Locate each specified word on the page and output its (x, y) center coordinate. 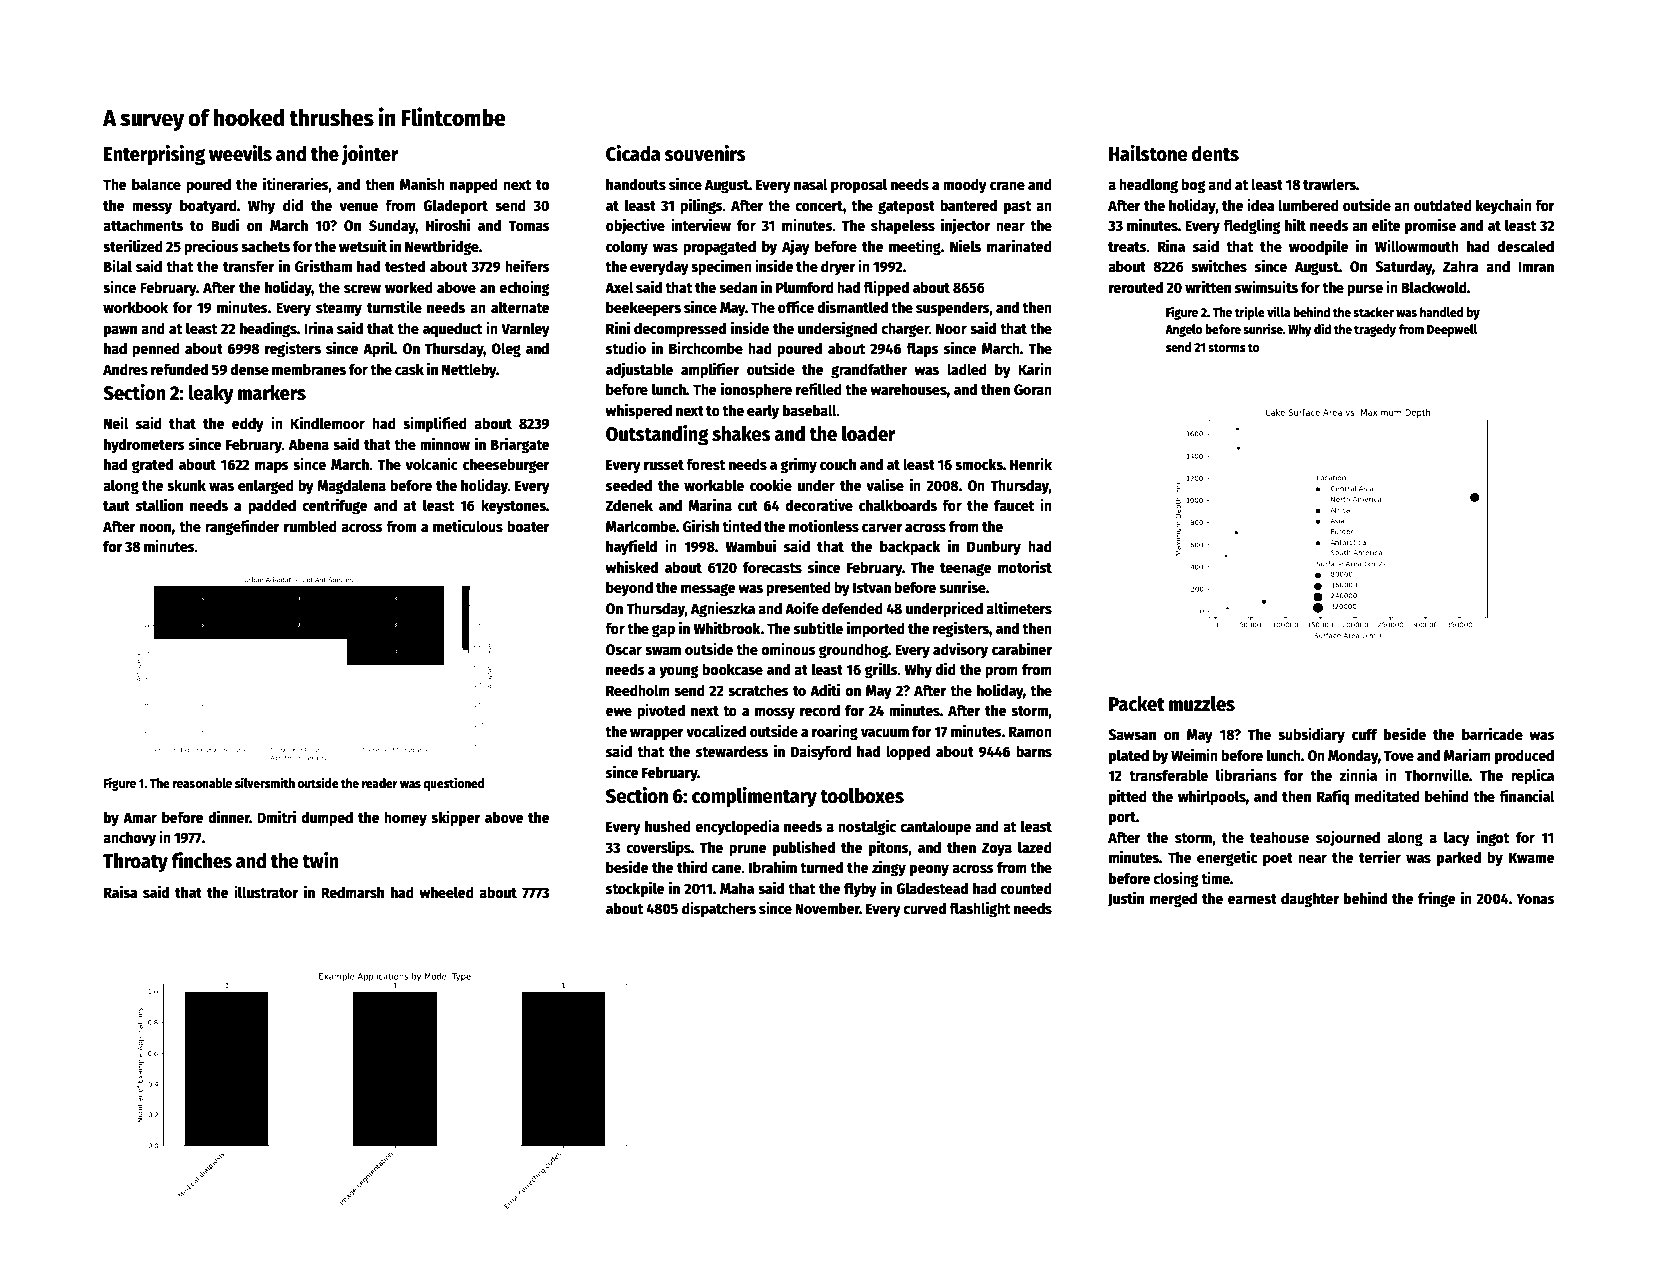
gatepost (906, 208)
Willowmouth (1417, 246)
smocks (979, 464)
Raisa (120, 891)
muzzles (1202, 704)
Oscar (624, 649)
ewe (619, 711)
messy (152, 208)
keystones (513, 507)
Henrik (1031, 464)
